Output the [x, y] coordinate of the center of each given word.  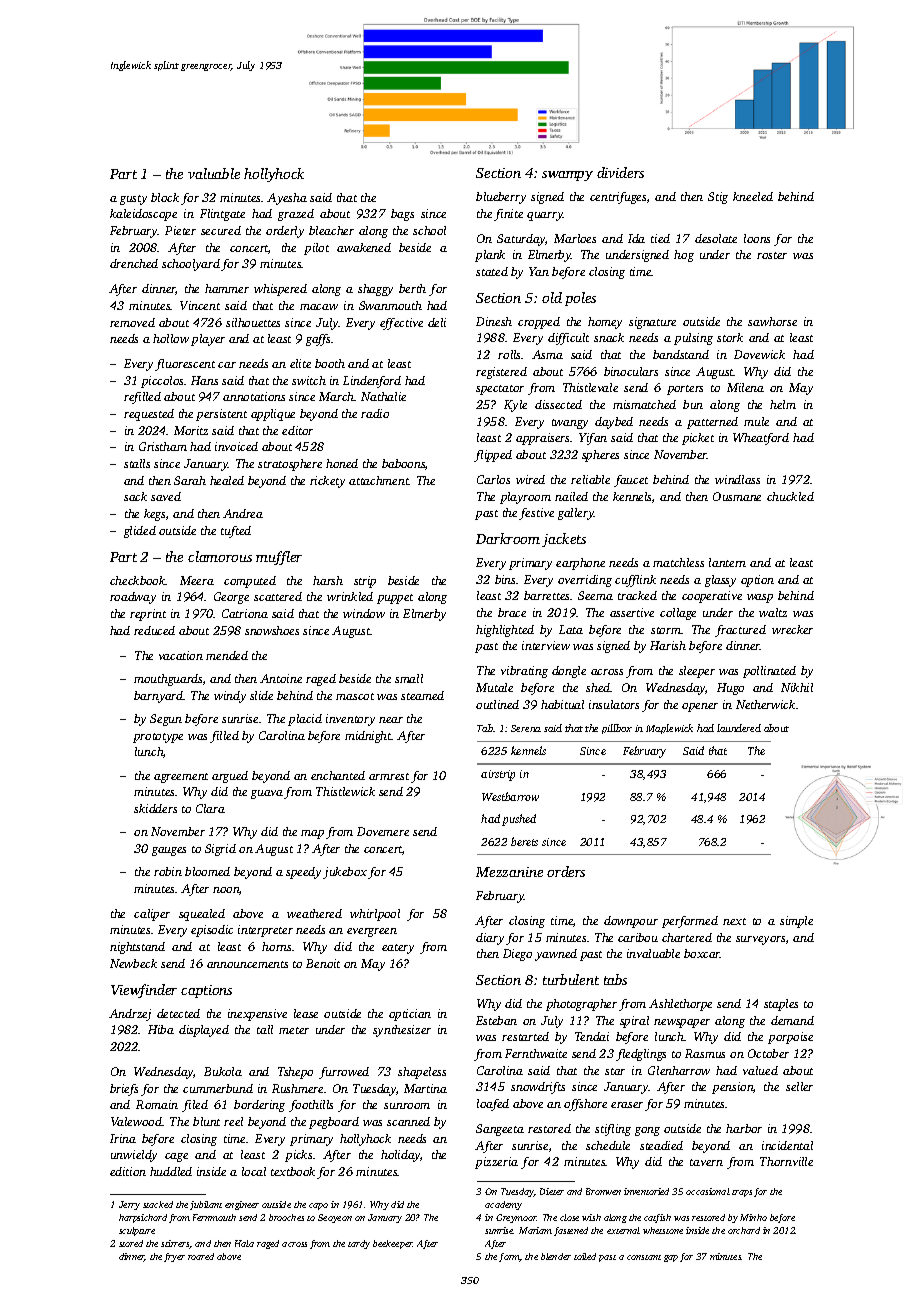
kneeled [753, 196]
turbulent [571, 979]
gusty [133, 200]
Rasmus [705, 1053]
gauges [169, 851]
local [254, 1171]
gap [671, 1258]
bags [402, 215]
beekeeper [393, 1244]
